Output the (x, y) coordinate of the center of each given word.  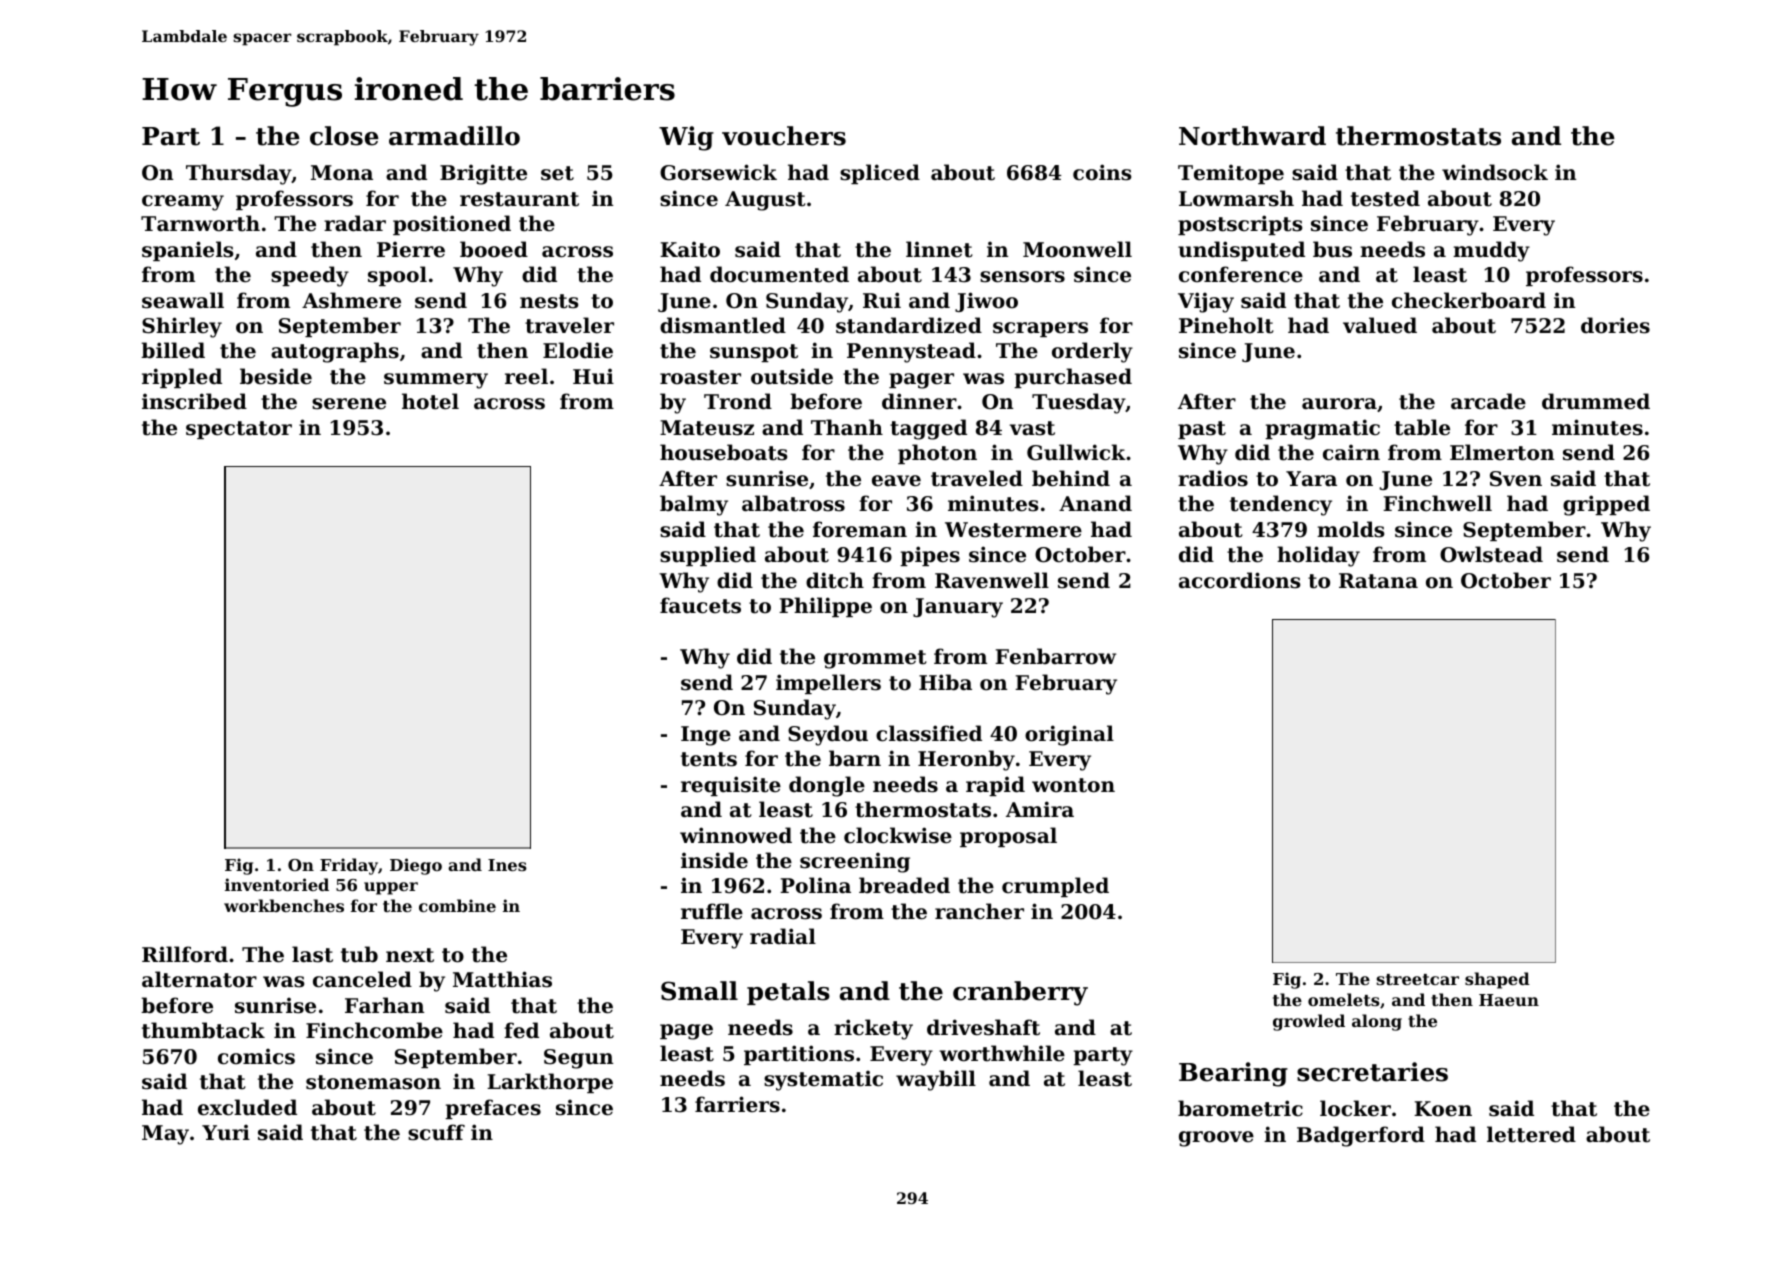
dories (1615, 325)
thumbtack (203, 1030)
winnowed (736, 835)
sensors (1022, 277)
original (1069, 735)
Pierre (411, 249)
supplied (708, 556)
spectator (239, 430)
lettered (1531, 1134)
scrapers (1040, 329)
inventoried (277, 884)
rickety (873, 1029)
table (1422, 427)
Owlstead (1491, 554)
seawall (183, 300)
